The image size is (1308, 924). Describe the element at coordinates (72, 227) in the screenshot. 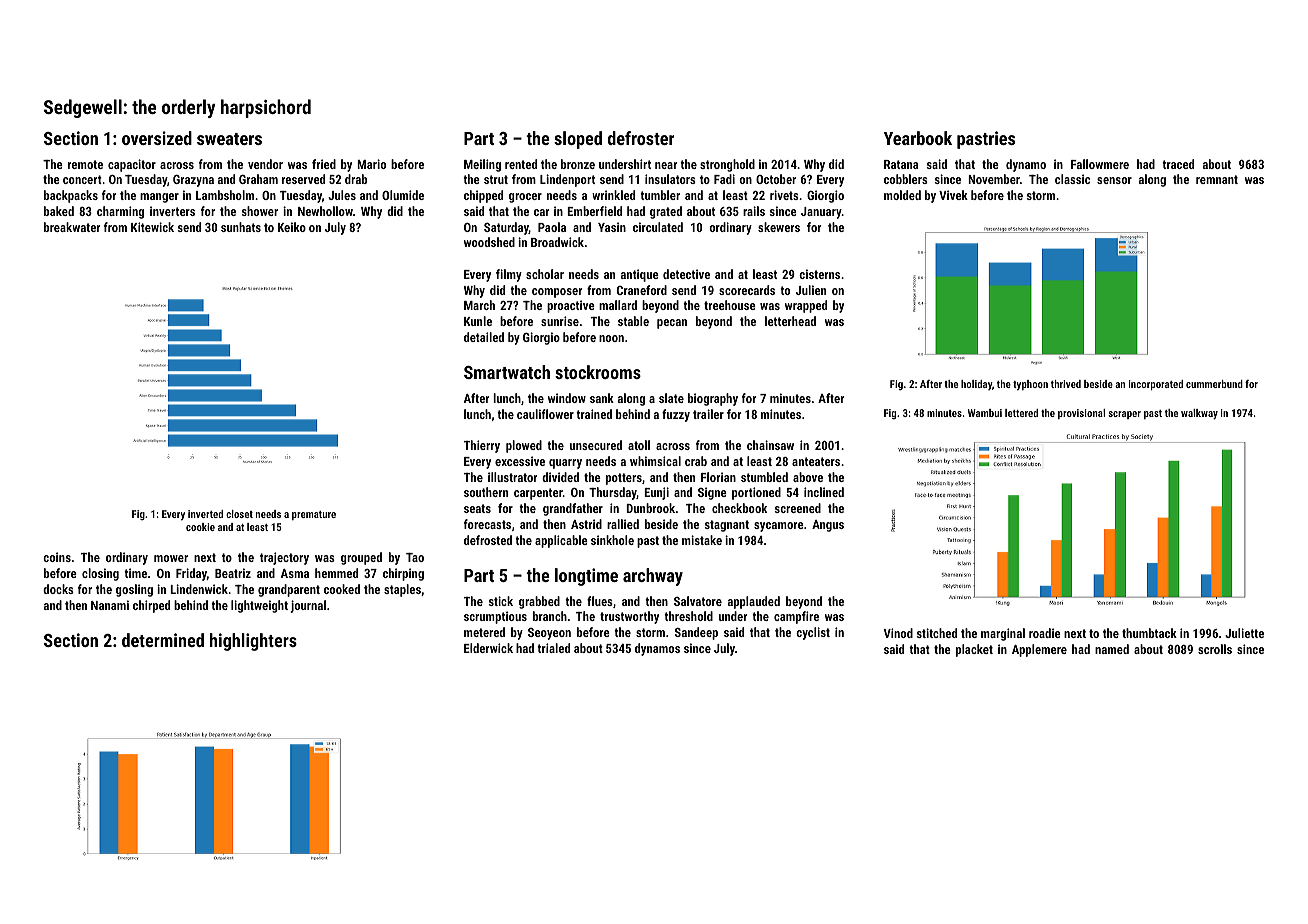

I see `breakwater` at that location.
